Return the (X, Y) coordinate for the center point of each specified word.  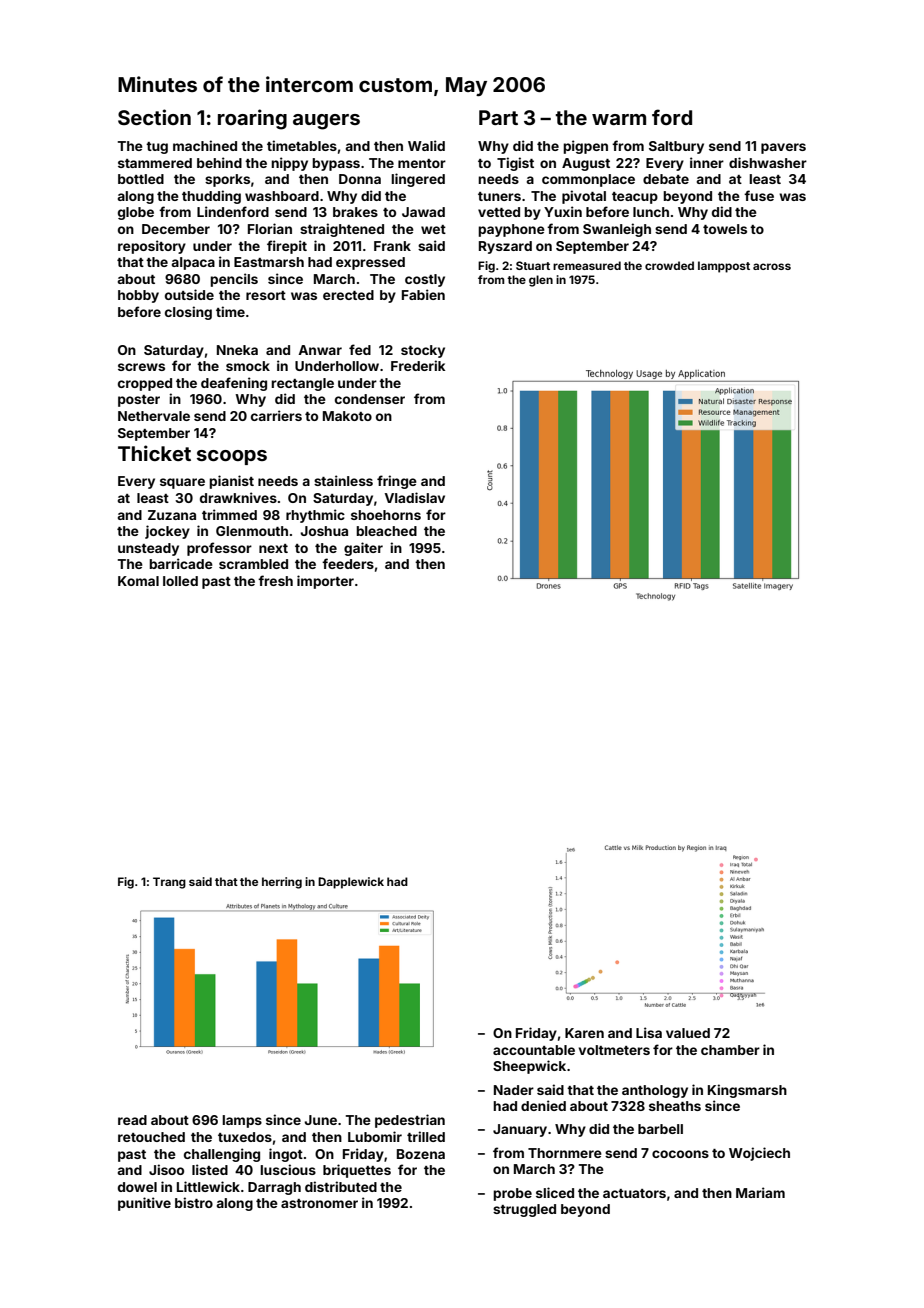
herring (282, 883)
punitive (144, 1204)
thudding (211, 197)
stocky (423, 351)
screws (141, 367)
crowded (669, 265)
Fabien (423, 294)
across (772, 266)
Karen (584, 1033)
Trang (169, 883)
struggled (524, 1210)
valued (688, 1033)
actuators (634, 1193)
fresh (275, 580)
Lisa (649, 1032)
